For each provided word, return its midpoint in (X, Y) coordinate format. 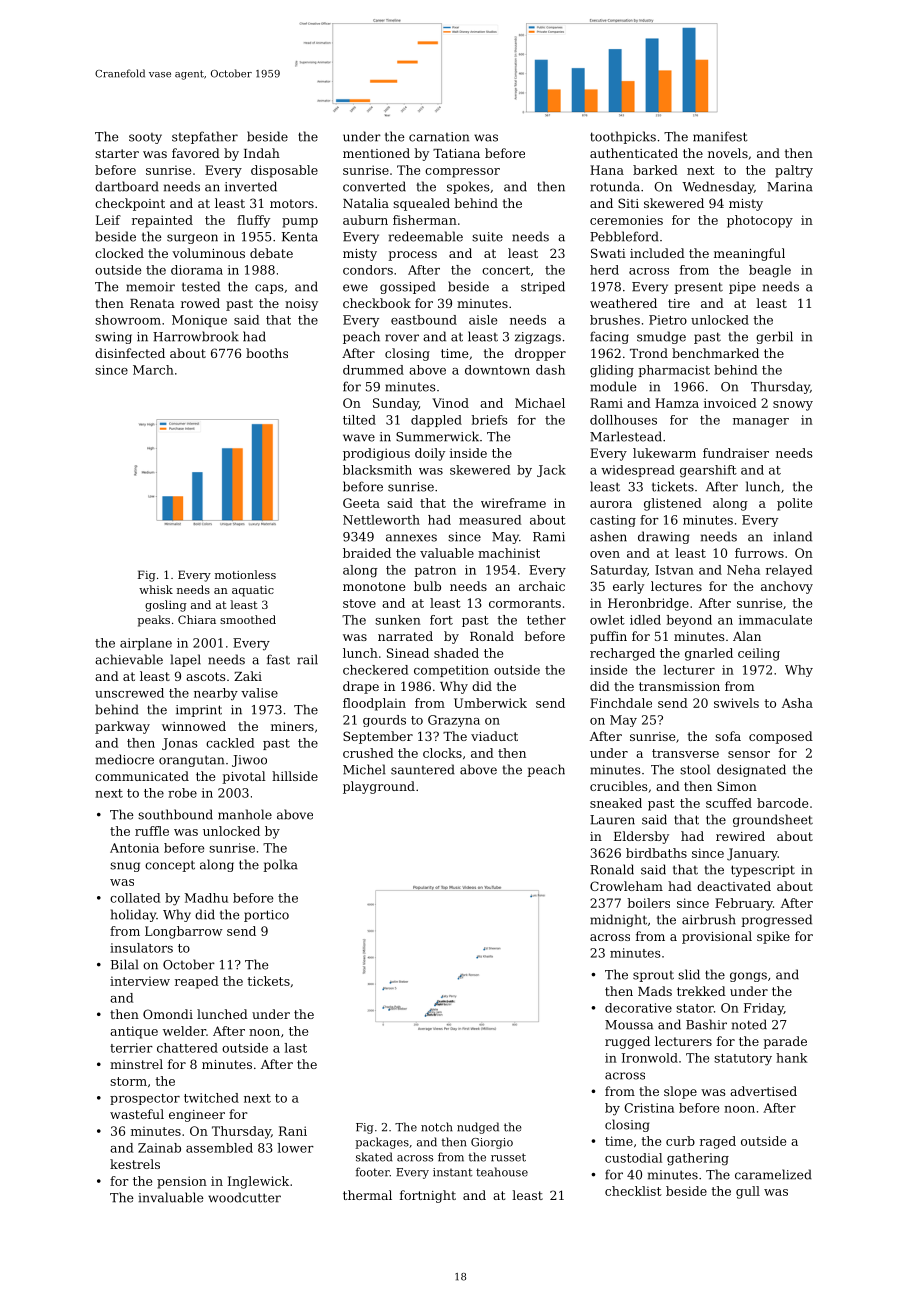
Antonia (134, 848)
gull (748, 1192)
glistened (673, 504)
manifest (720, 136)
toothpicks (623, 137)
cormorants (525, 603)
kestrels (135, 1164)
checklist (633, 1191)
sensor (749, 754)
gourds (384, 721)
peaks (153, 621)
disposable (284, 171)
